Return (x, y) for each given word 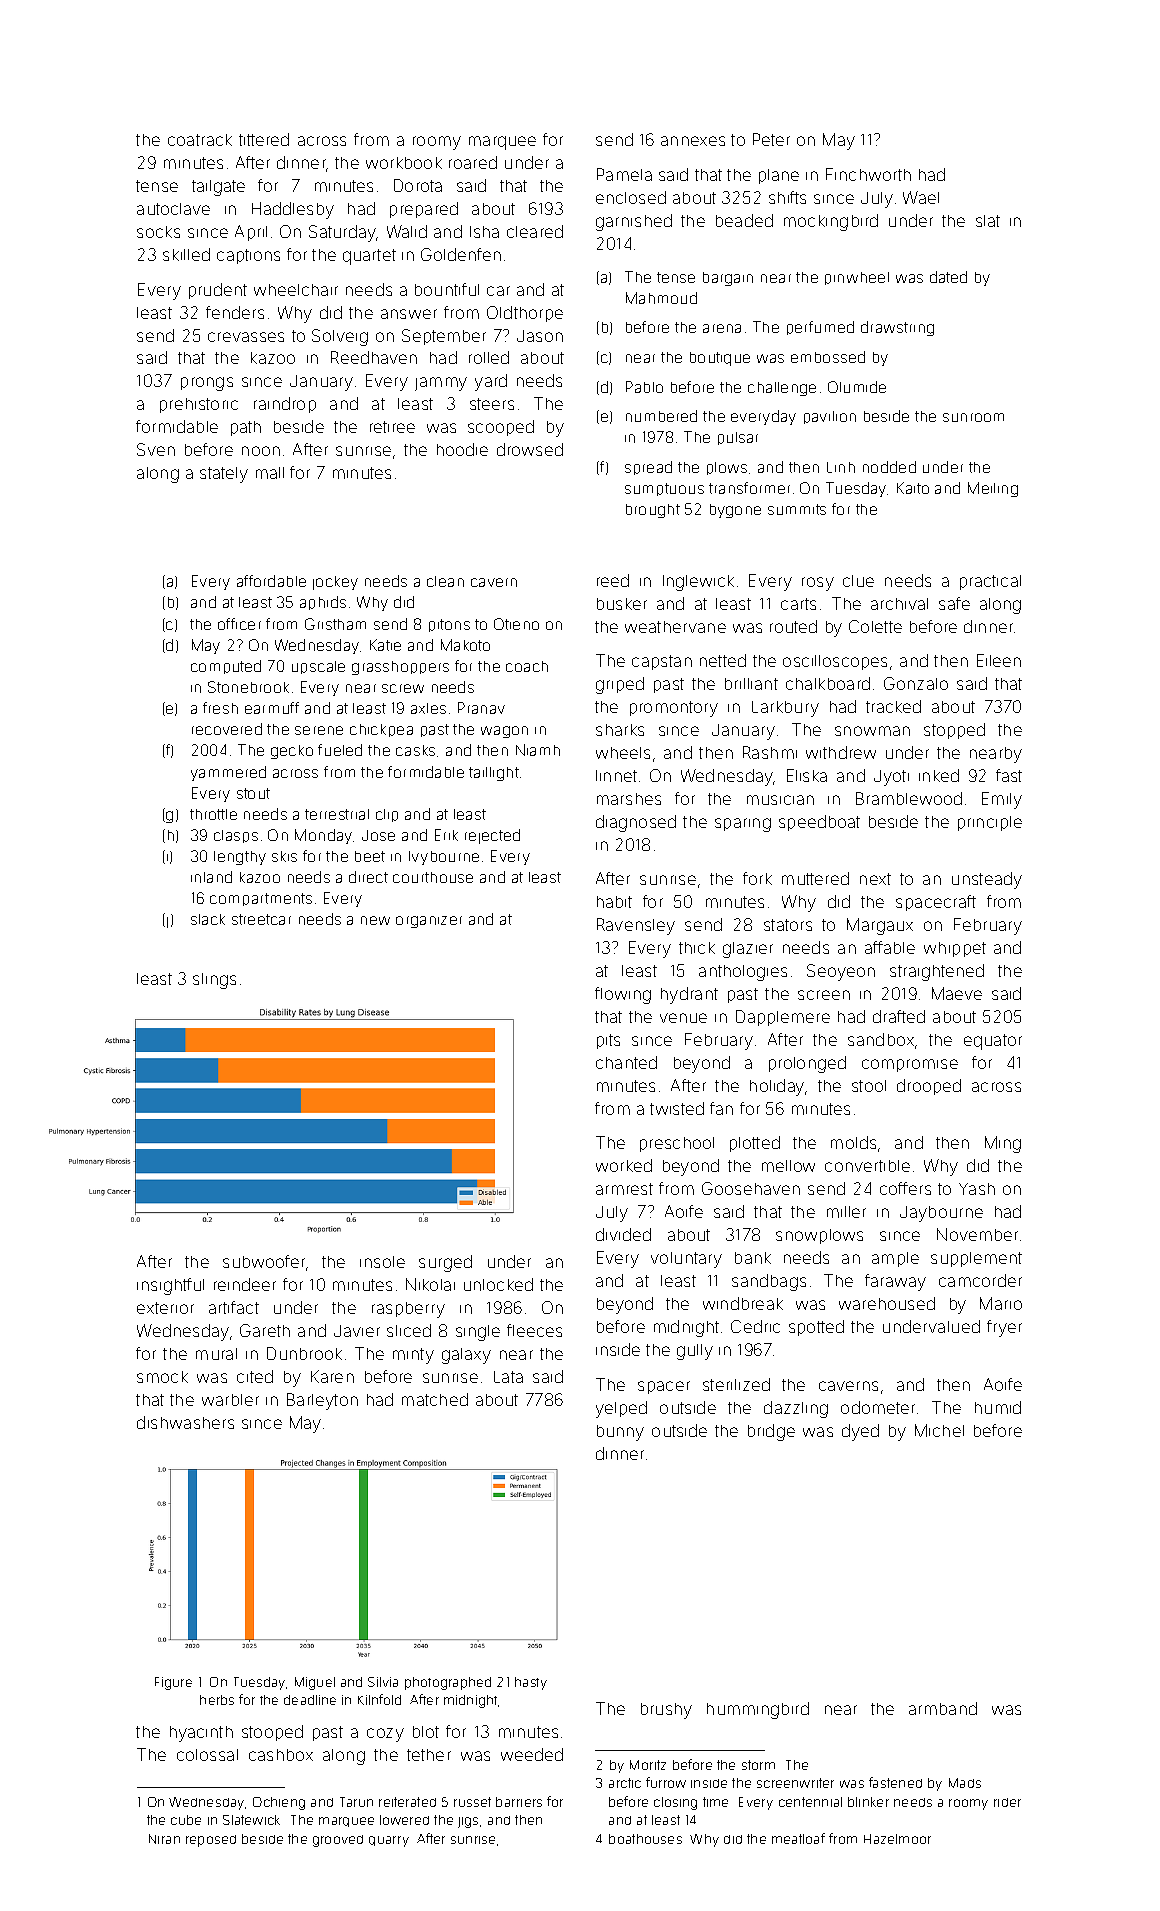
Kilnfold (379, 1699)
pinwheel (857, 278)
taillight (494, 774)
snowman (872, 731)
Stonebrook (248, 687)
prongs (207, 384)
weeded (532, 1754)
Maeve (957, 993)
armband (943, 1708)
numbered (661, 416)
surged (445, 1263)
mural (216, 1354)
